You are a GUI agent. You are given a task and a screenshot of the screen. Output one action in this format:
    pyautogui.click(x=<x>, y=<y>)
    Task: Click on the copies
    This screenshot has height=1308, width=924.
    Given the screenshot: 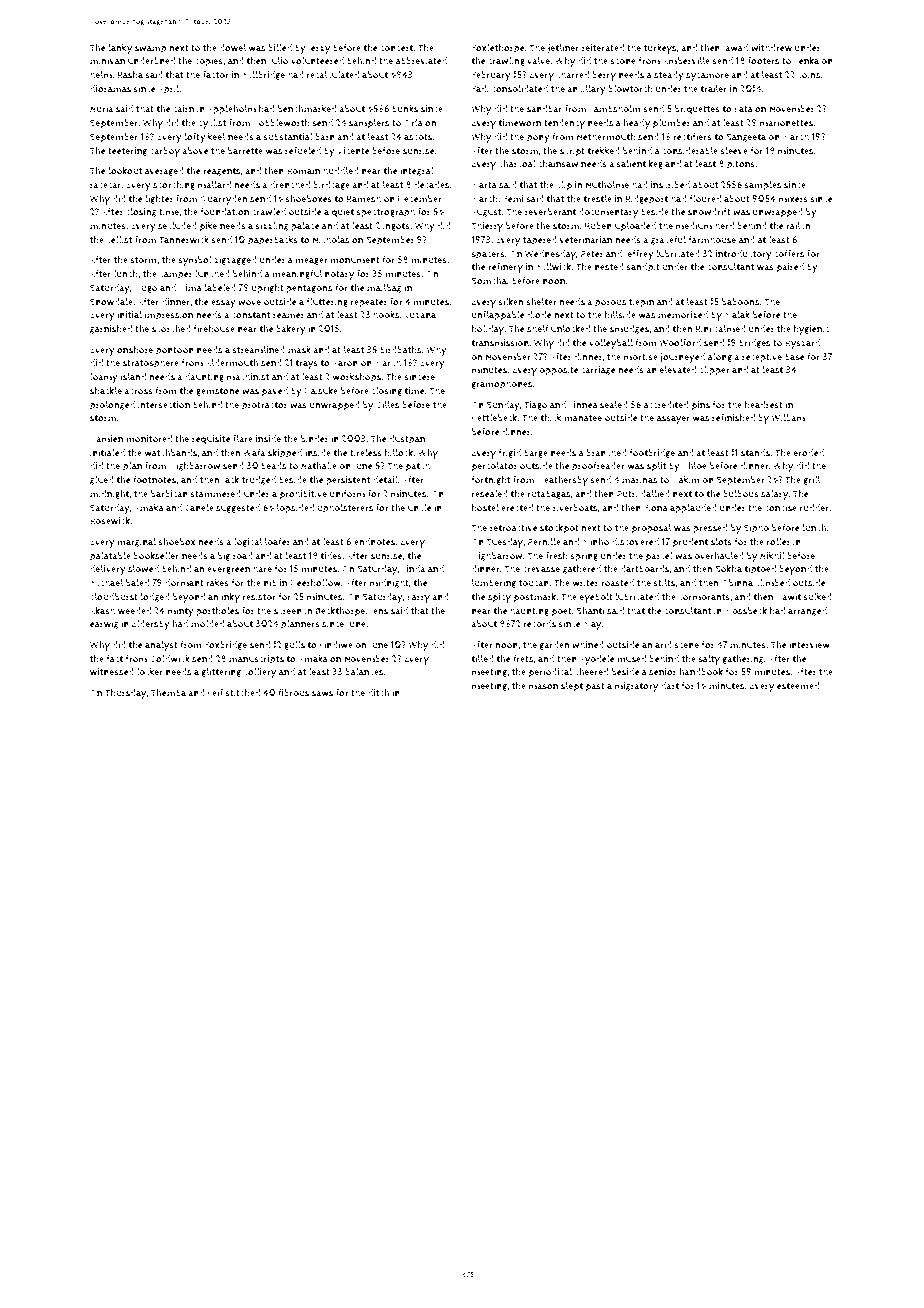 What is the action you would take?
    pyautogui.click(x=209, y=62)
